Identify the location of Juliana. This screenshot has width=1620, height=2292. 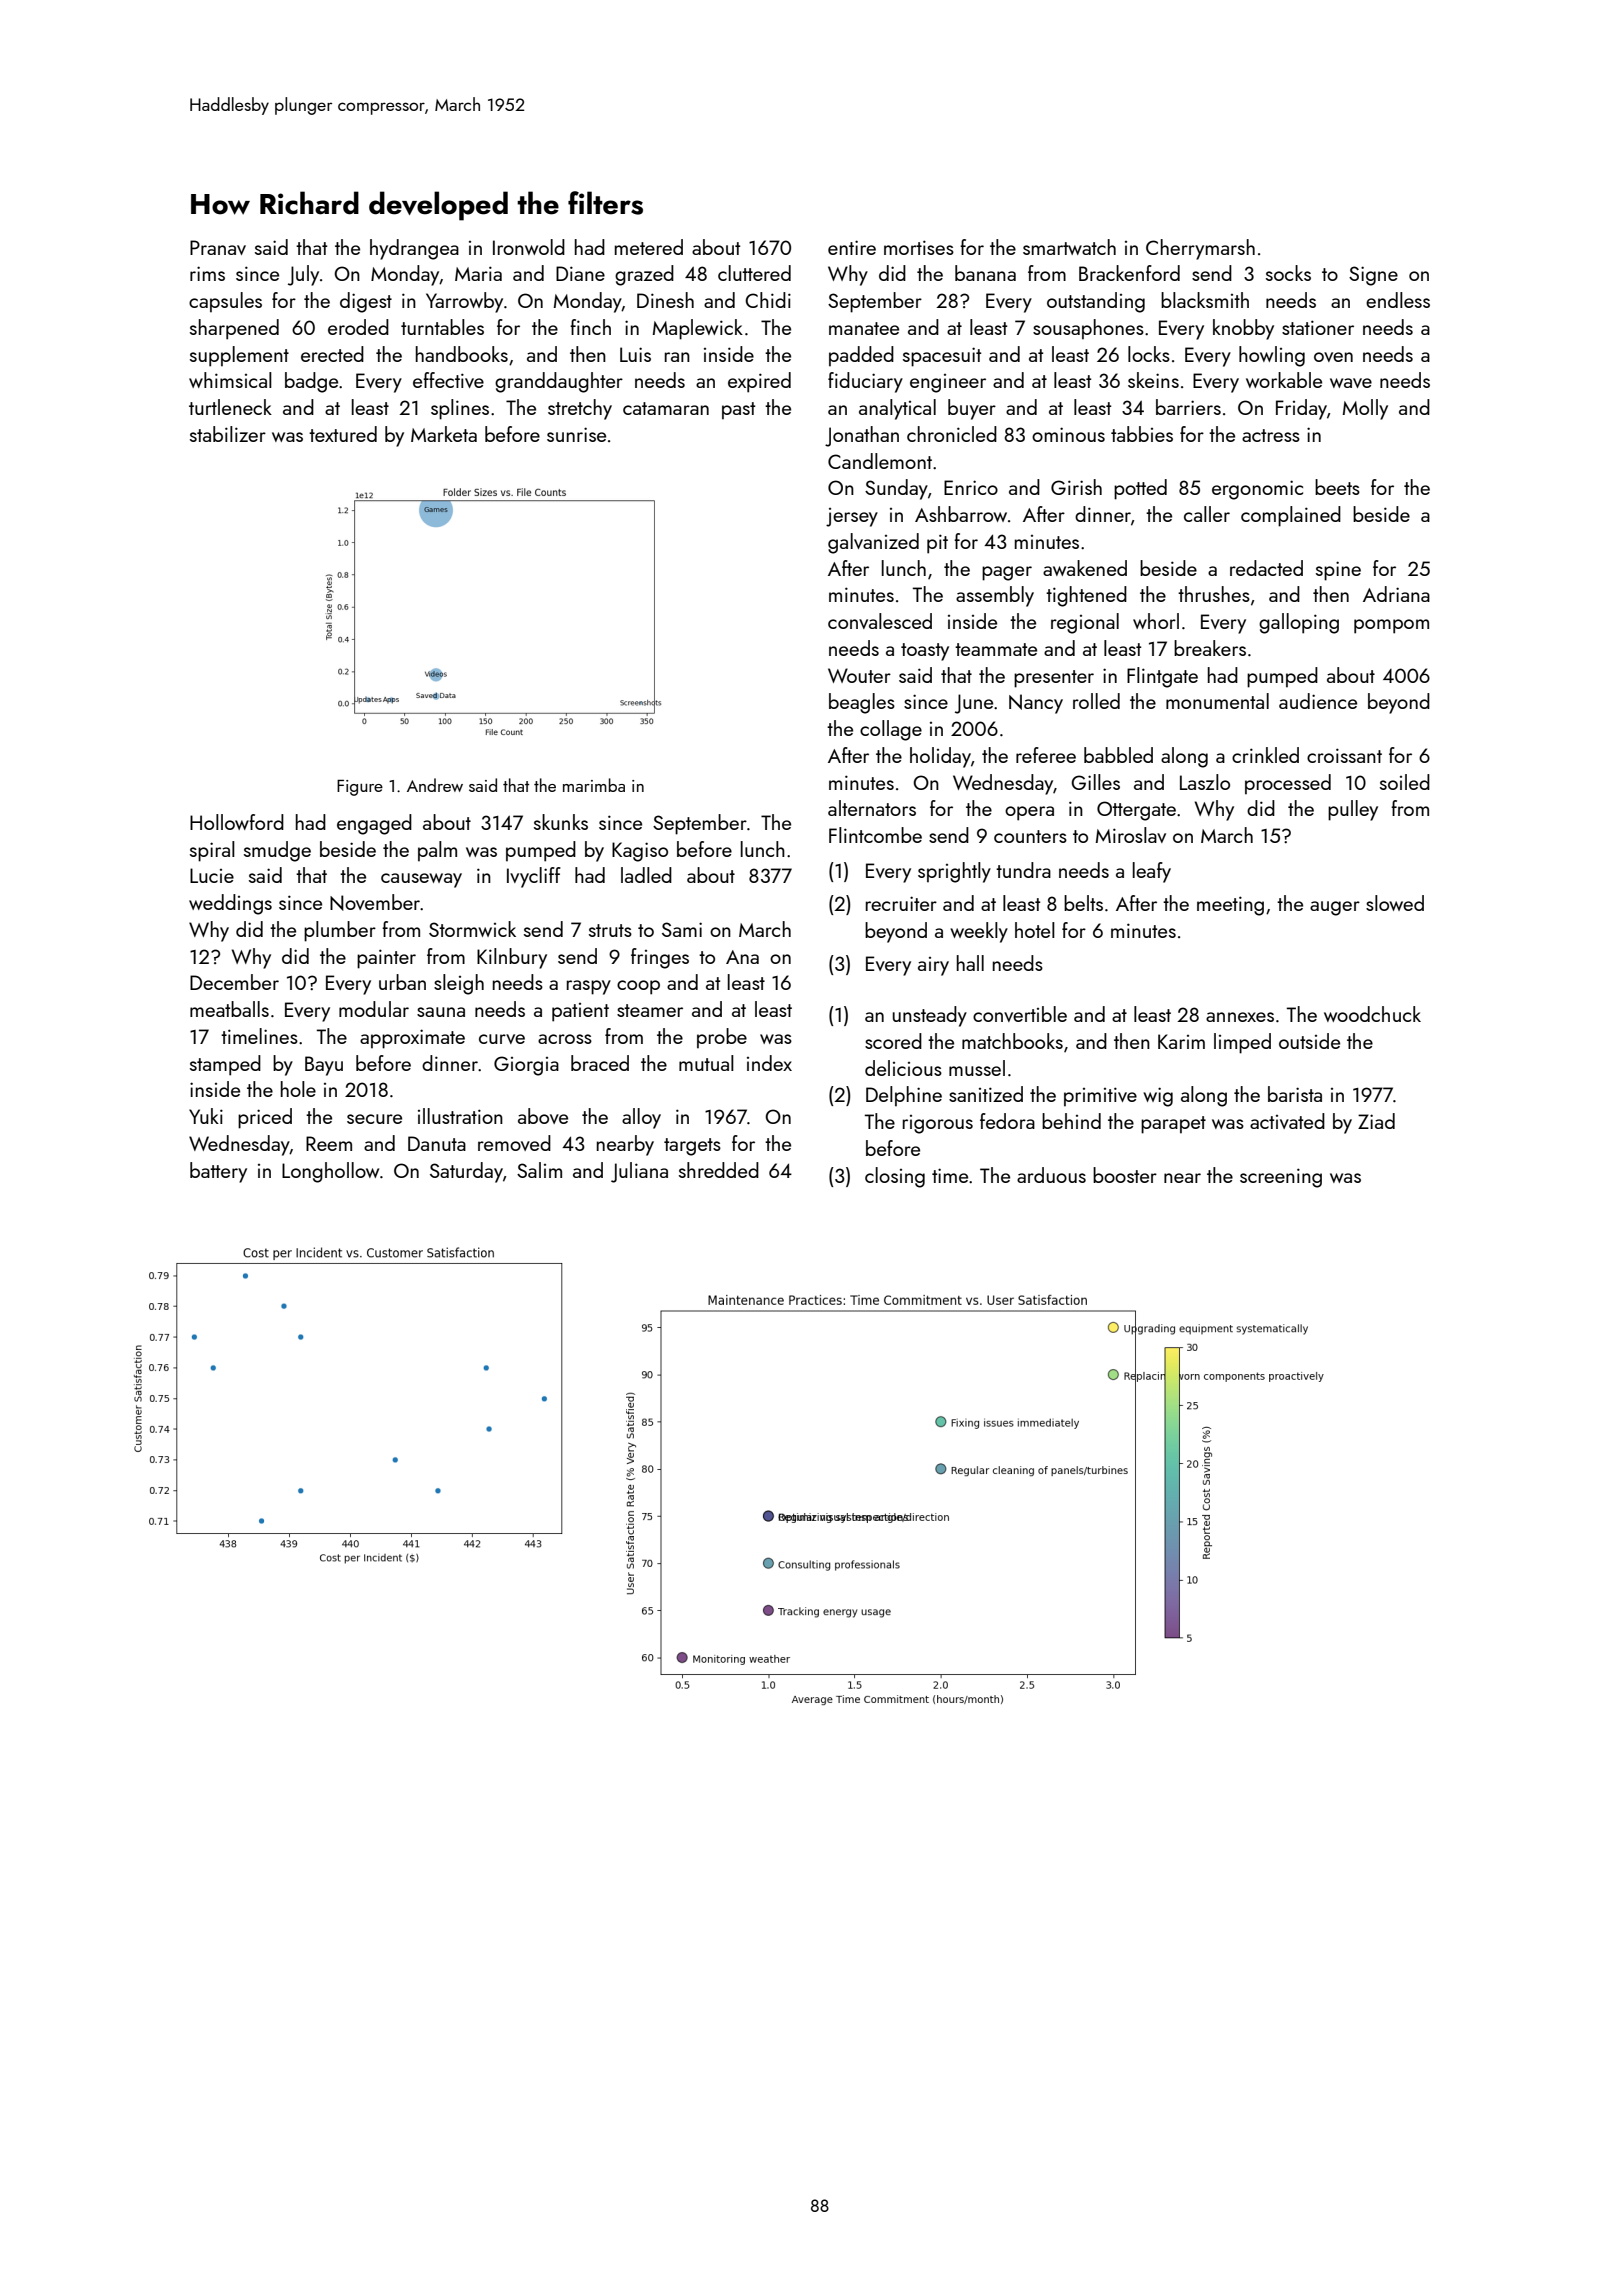
(639, 1172).
